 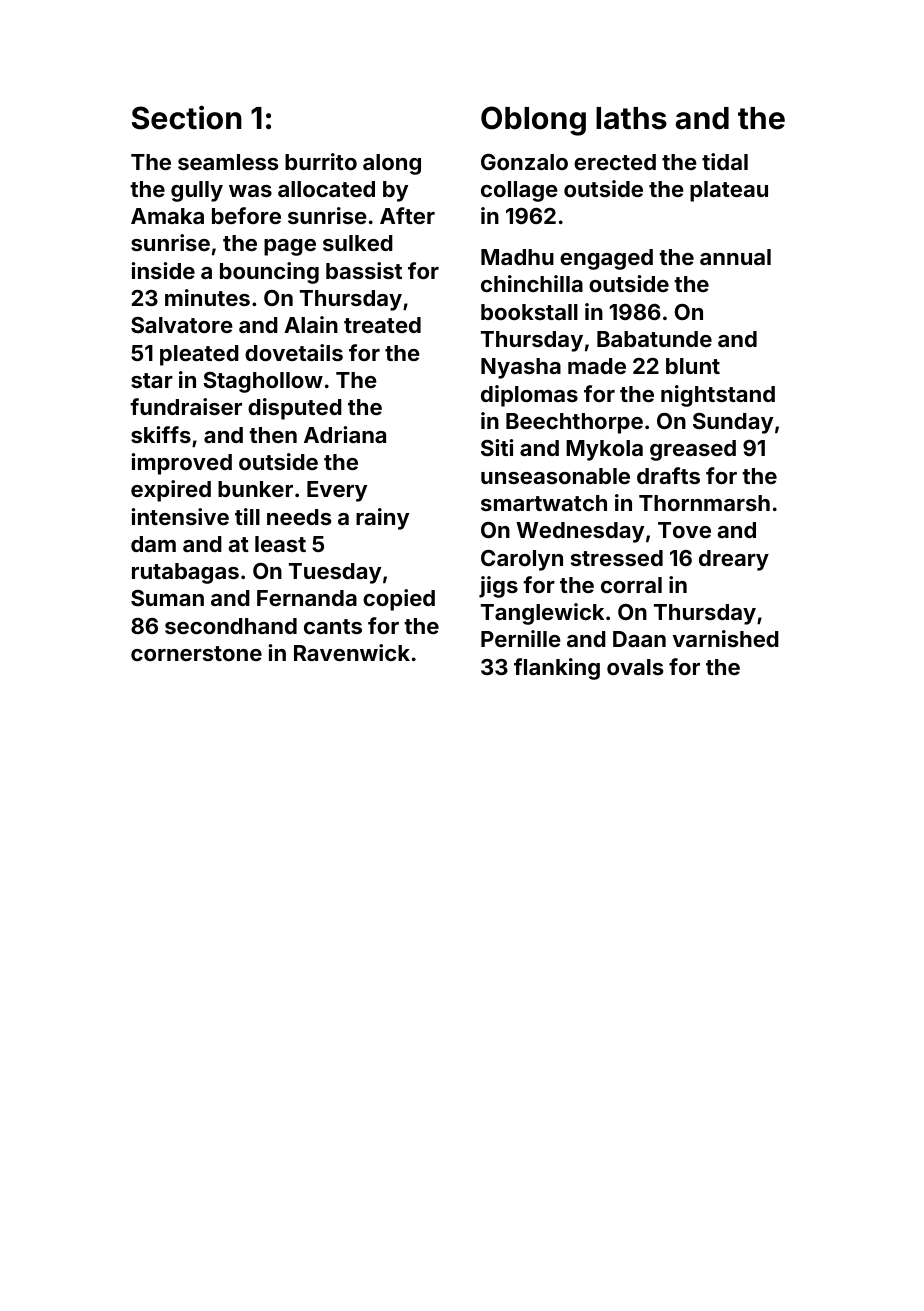 What do you see at coordinates (532, 283) in the screenshot?
I see `chinchilla` at bounding box center [532, 283].
